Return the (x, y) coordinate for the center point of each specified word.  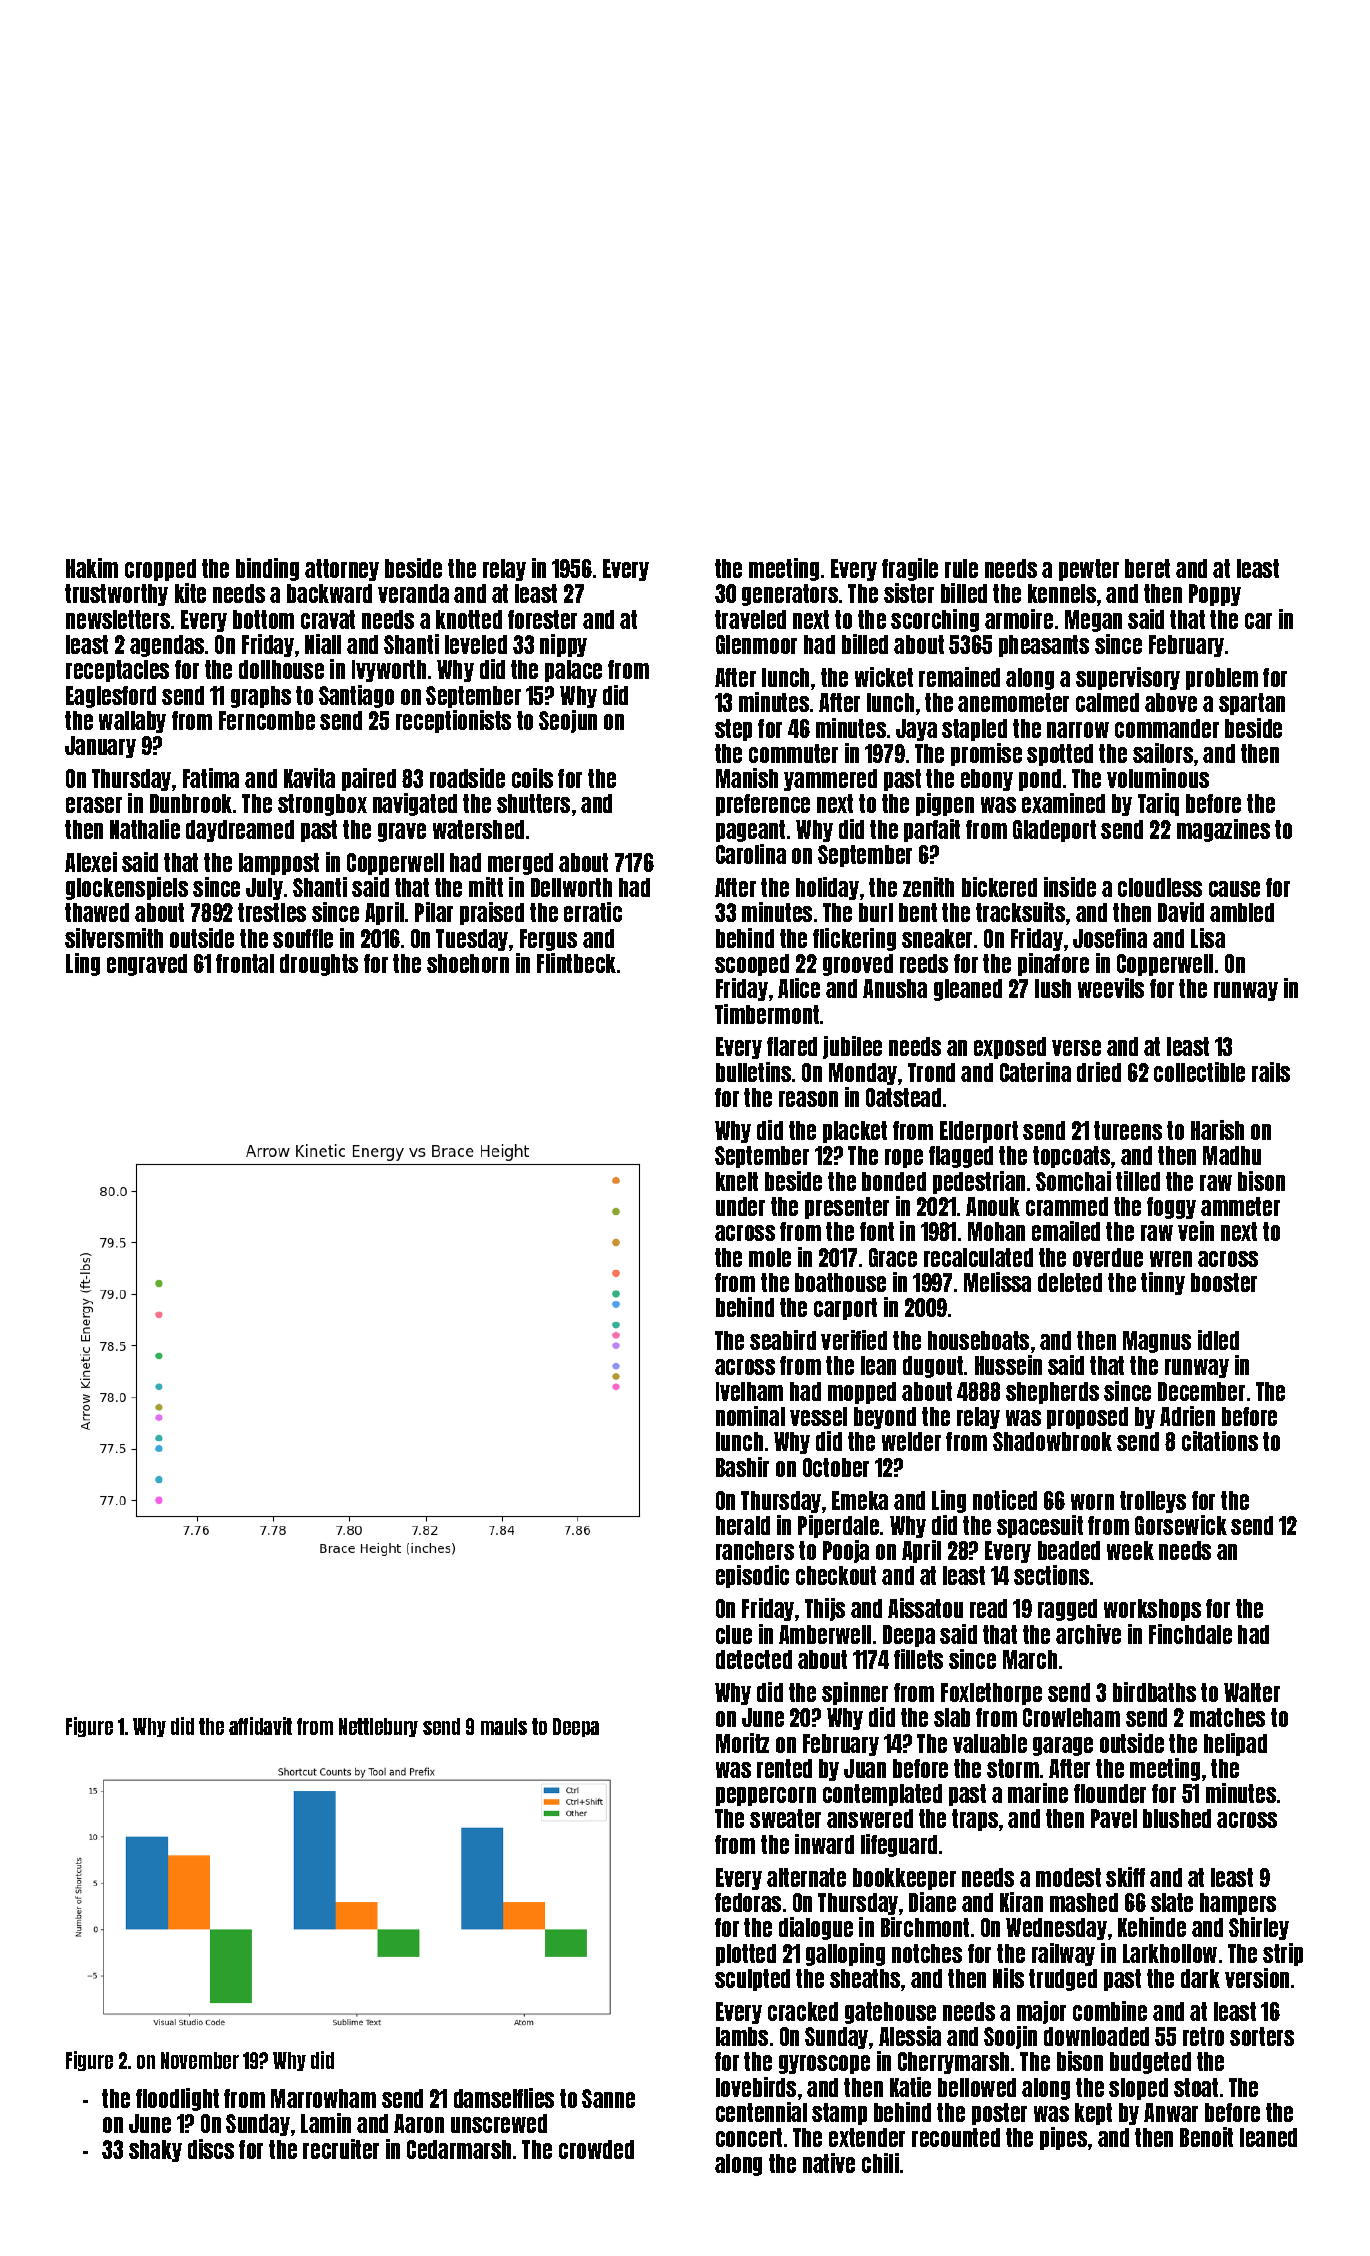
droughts (319, 965)
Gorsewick (1181, 1525)
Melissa (997, 1282)
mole (770, 1257)
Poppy (1215, 595)
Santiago (356, 696)
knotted (469, 619)
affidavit (260, 1726)
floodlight (177, 2099)
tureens (1128, 1130)
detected (754, 1659)
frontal (245, 963)
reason (808, 1099)
